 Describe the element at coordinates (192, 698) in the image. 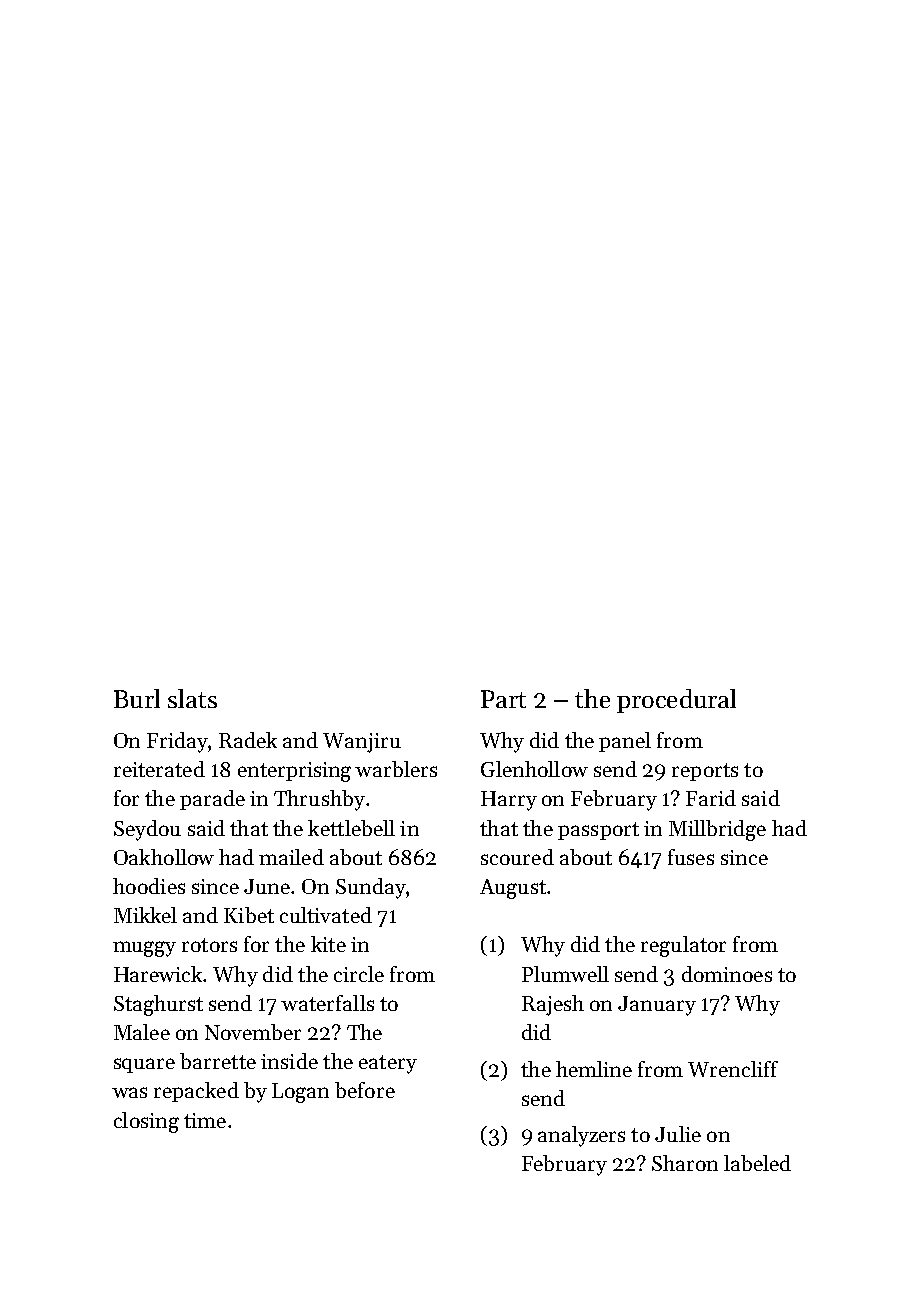

I see `slats` at that location.
